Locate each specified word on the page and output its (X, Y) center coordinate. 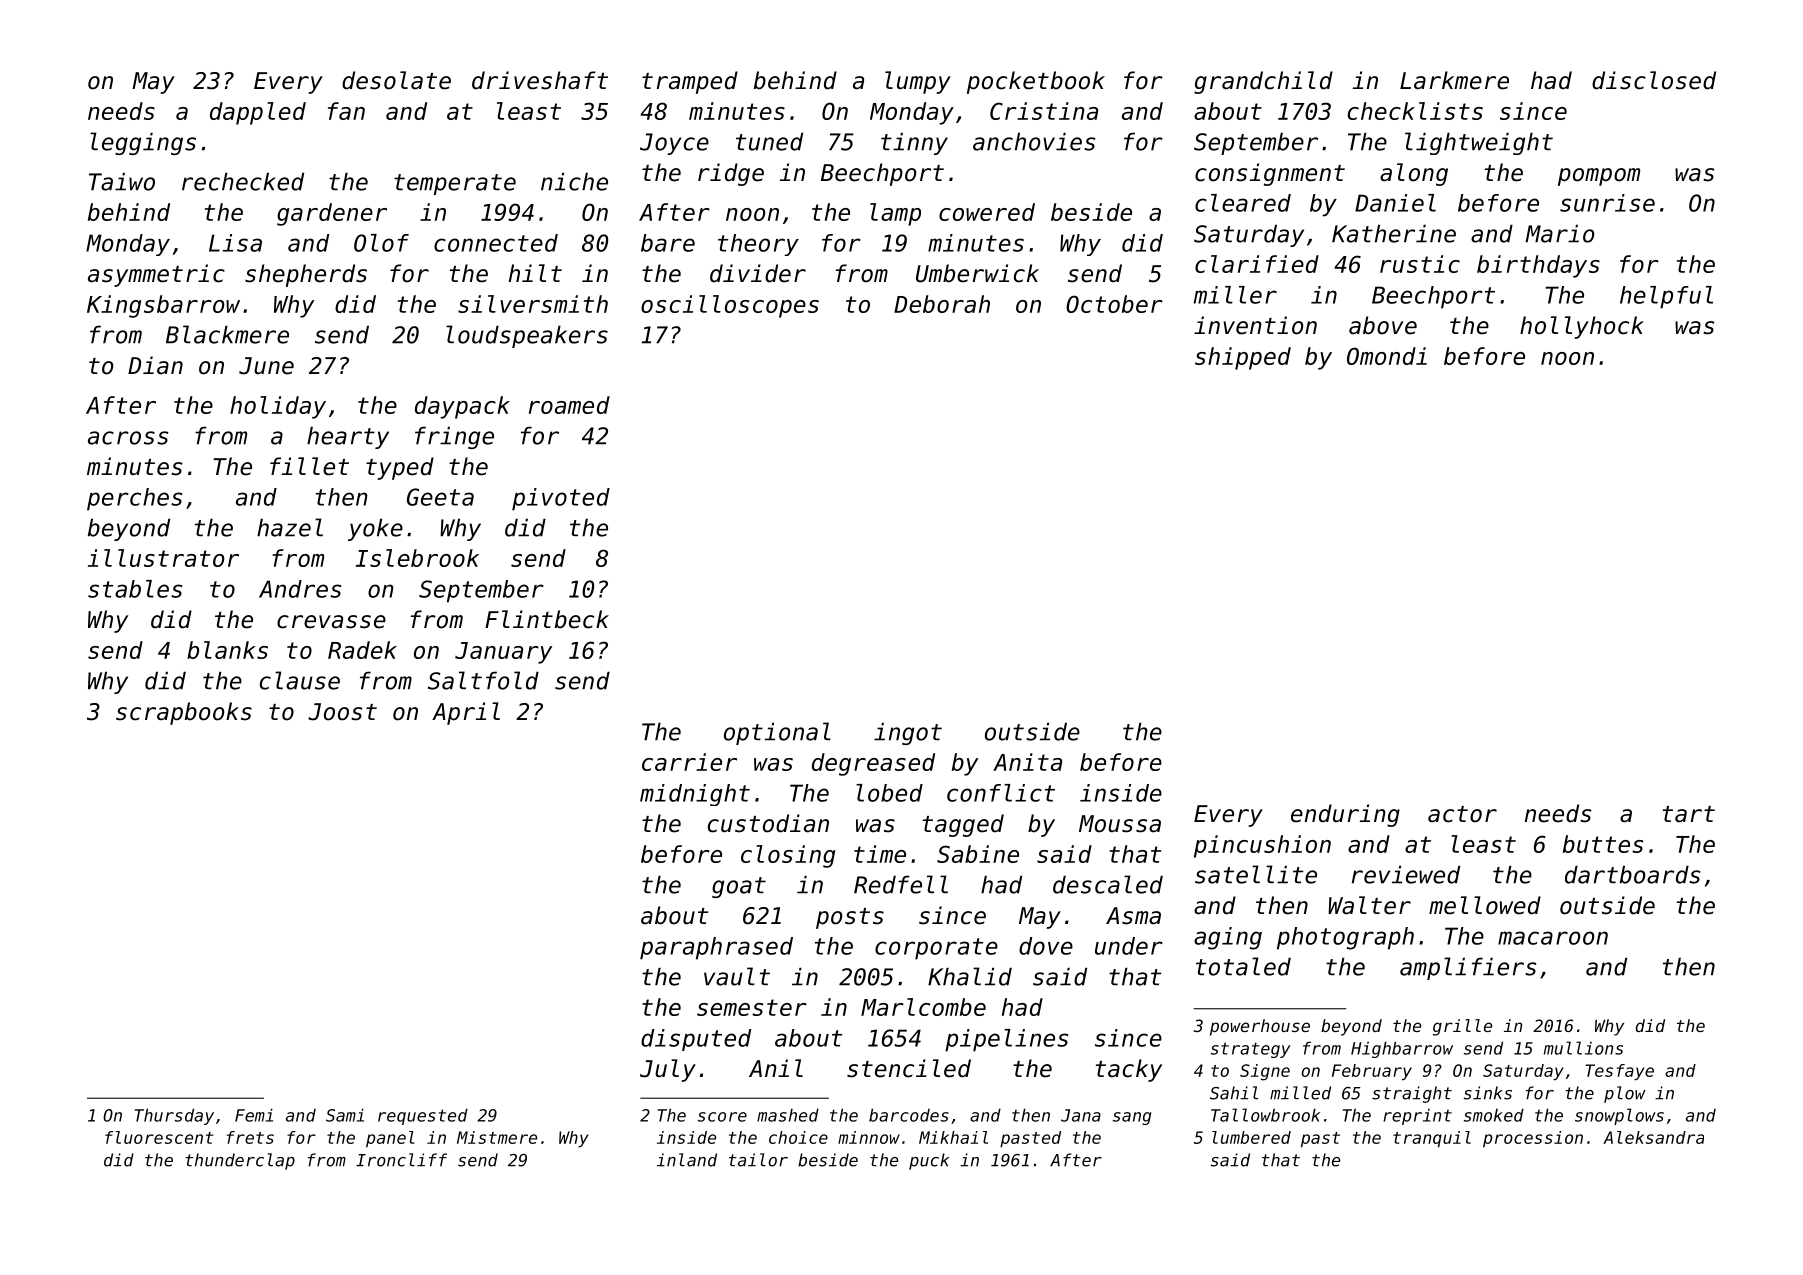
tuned (769, 141)
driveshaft (540, 80)
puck (929, 1161)
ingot (908, 733)
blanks (227, 650)
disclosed (1654, 80)
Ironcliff (401, 1160)
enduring (1345, 815)
